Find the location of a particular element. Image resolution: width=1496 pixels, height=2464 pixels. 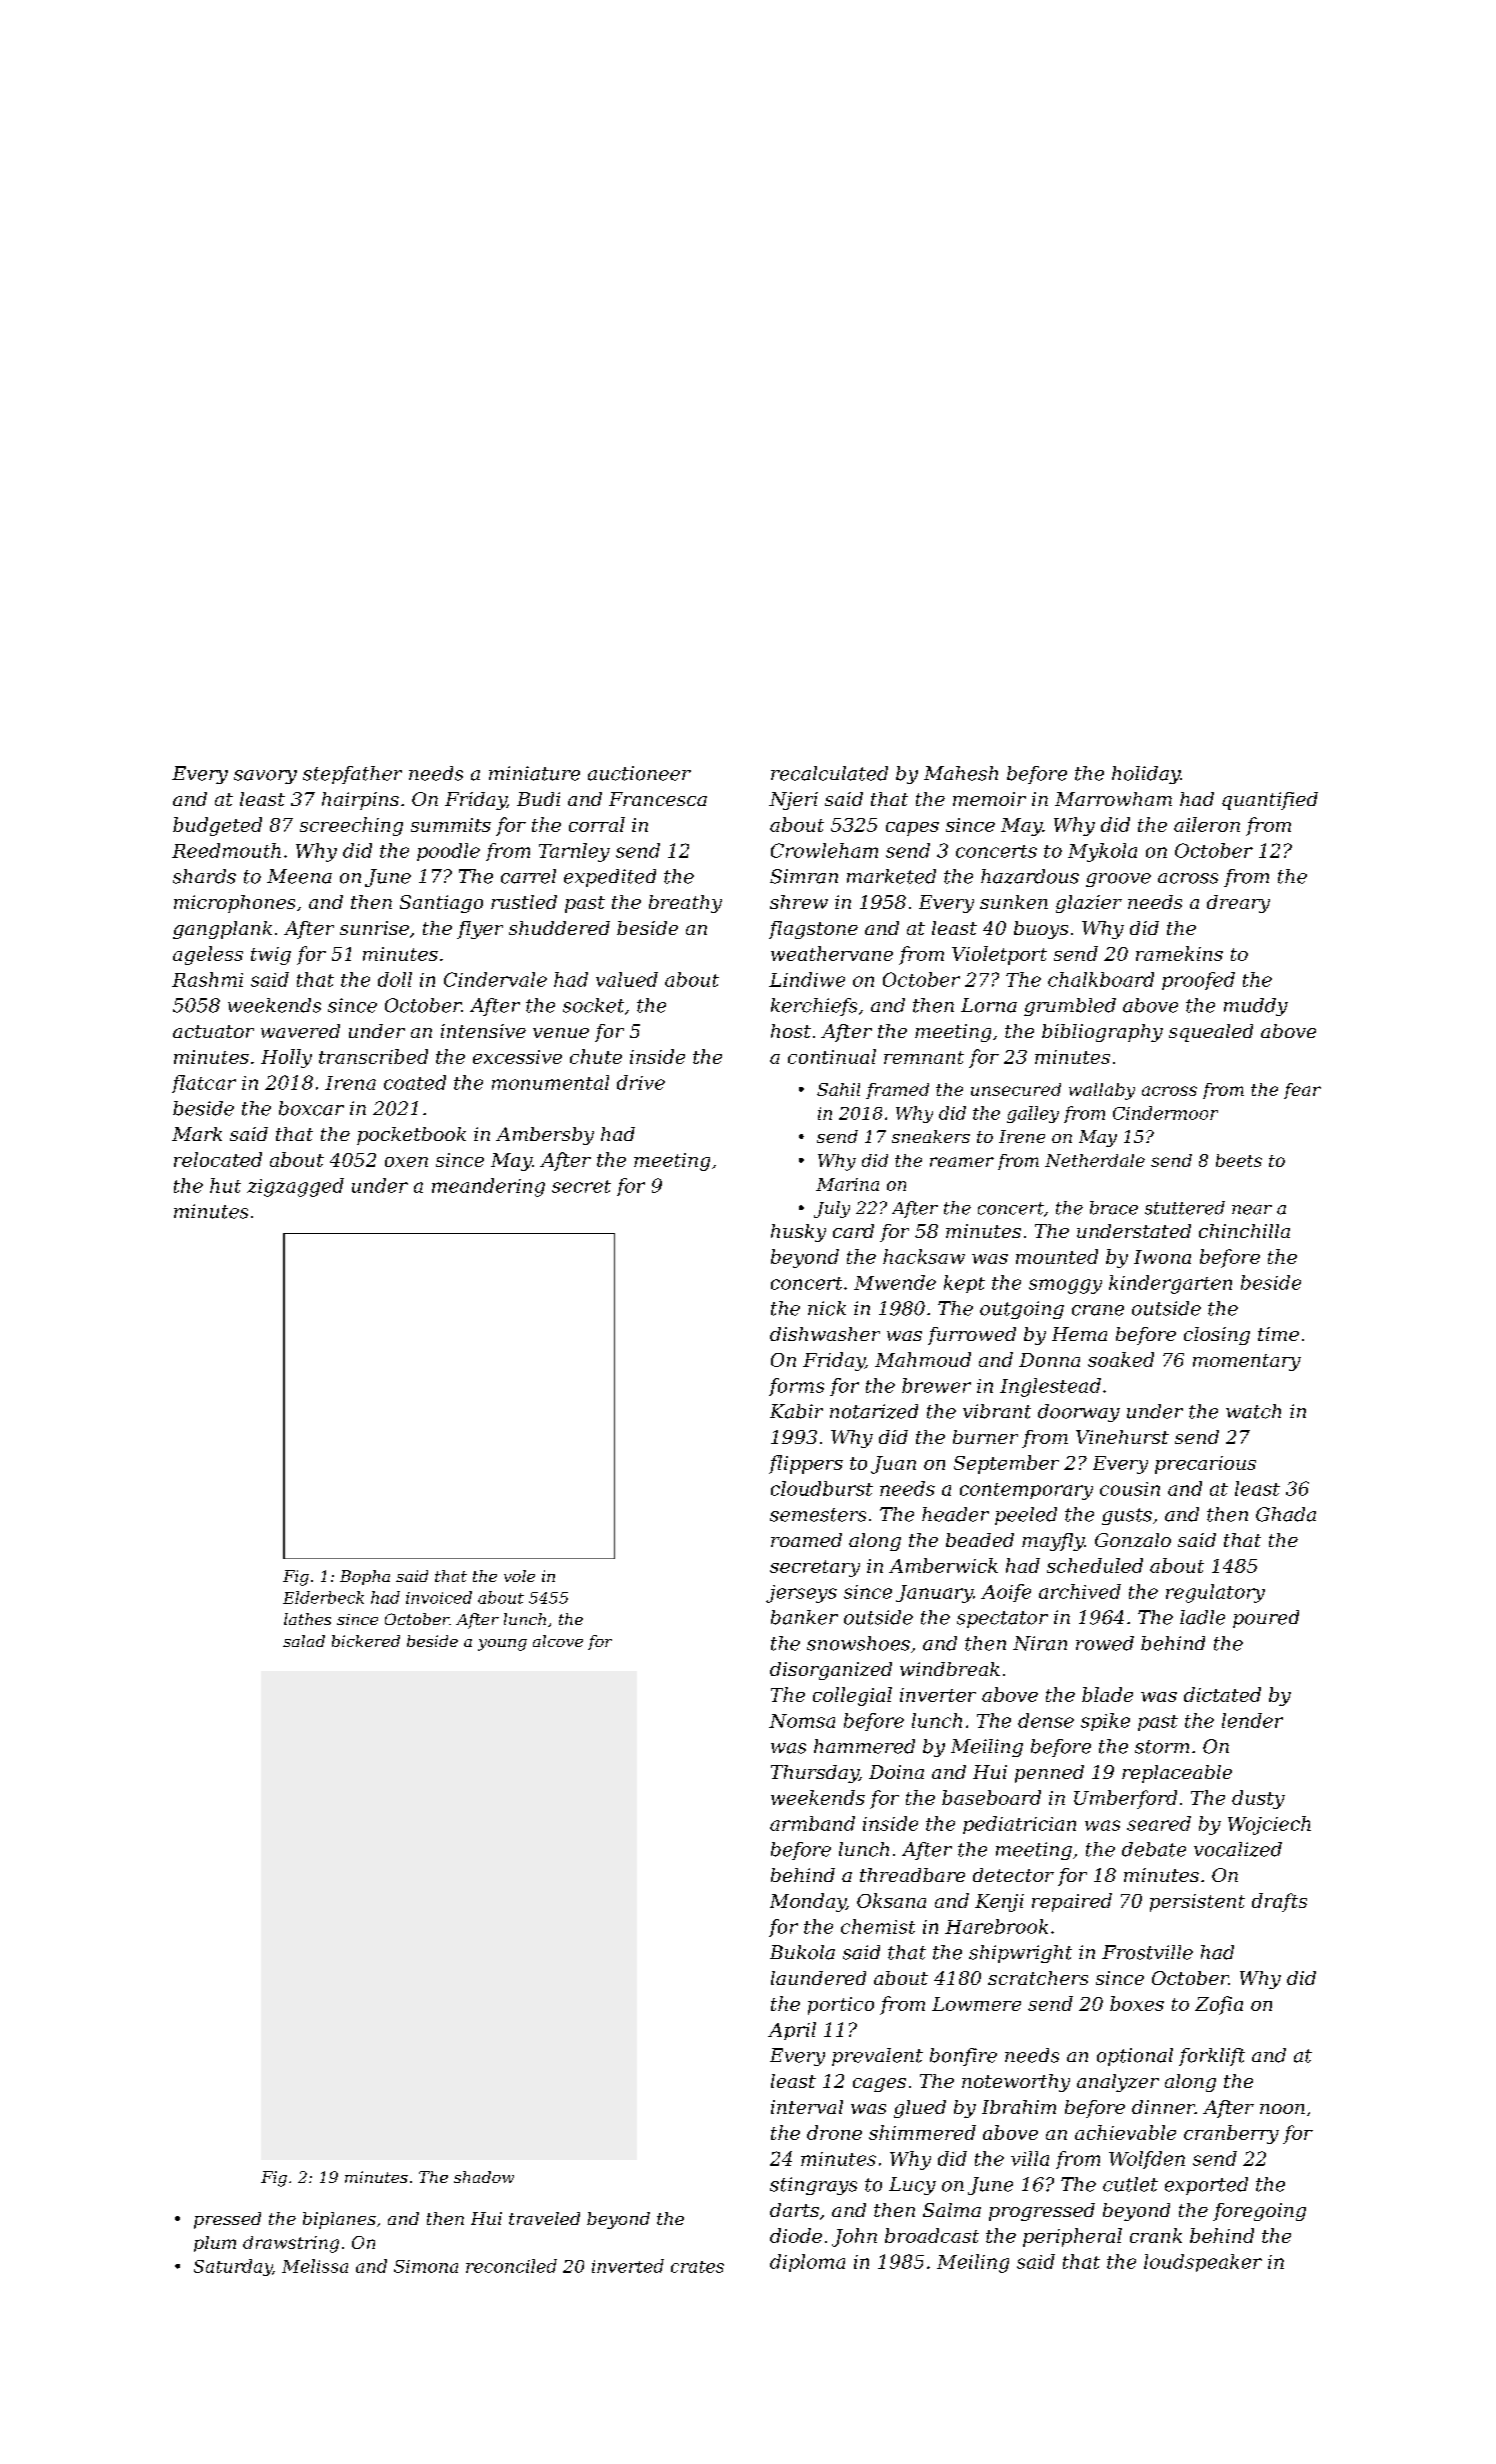

zigzagged is located at coordinates (295, 1187).
